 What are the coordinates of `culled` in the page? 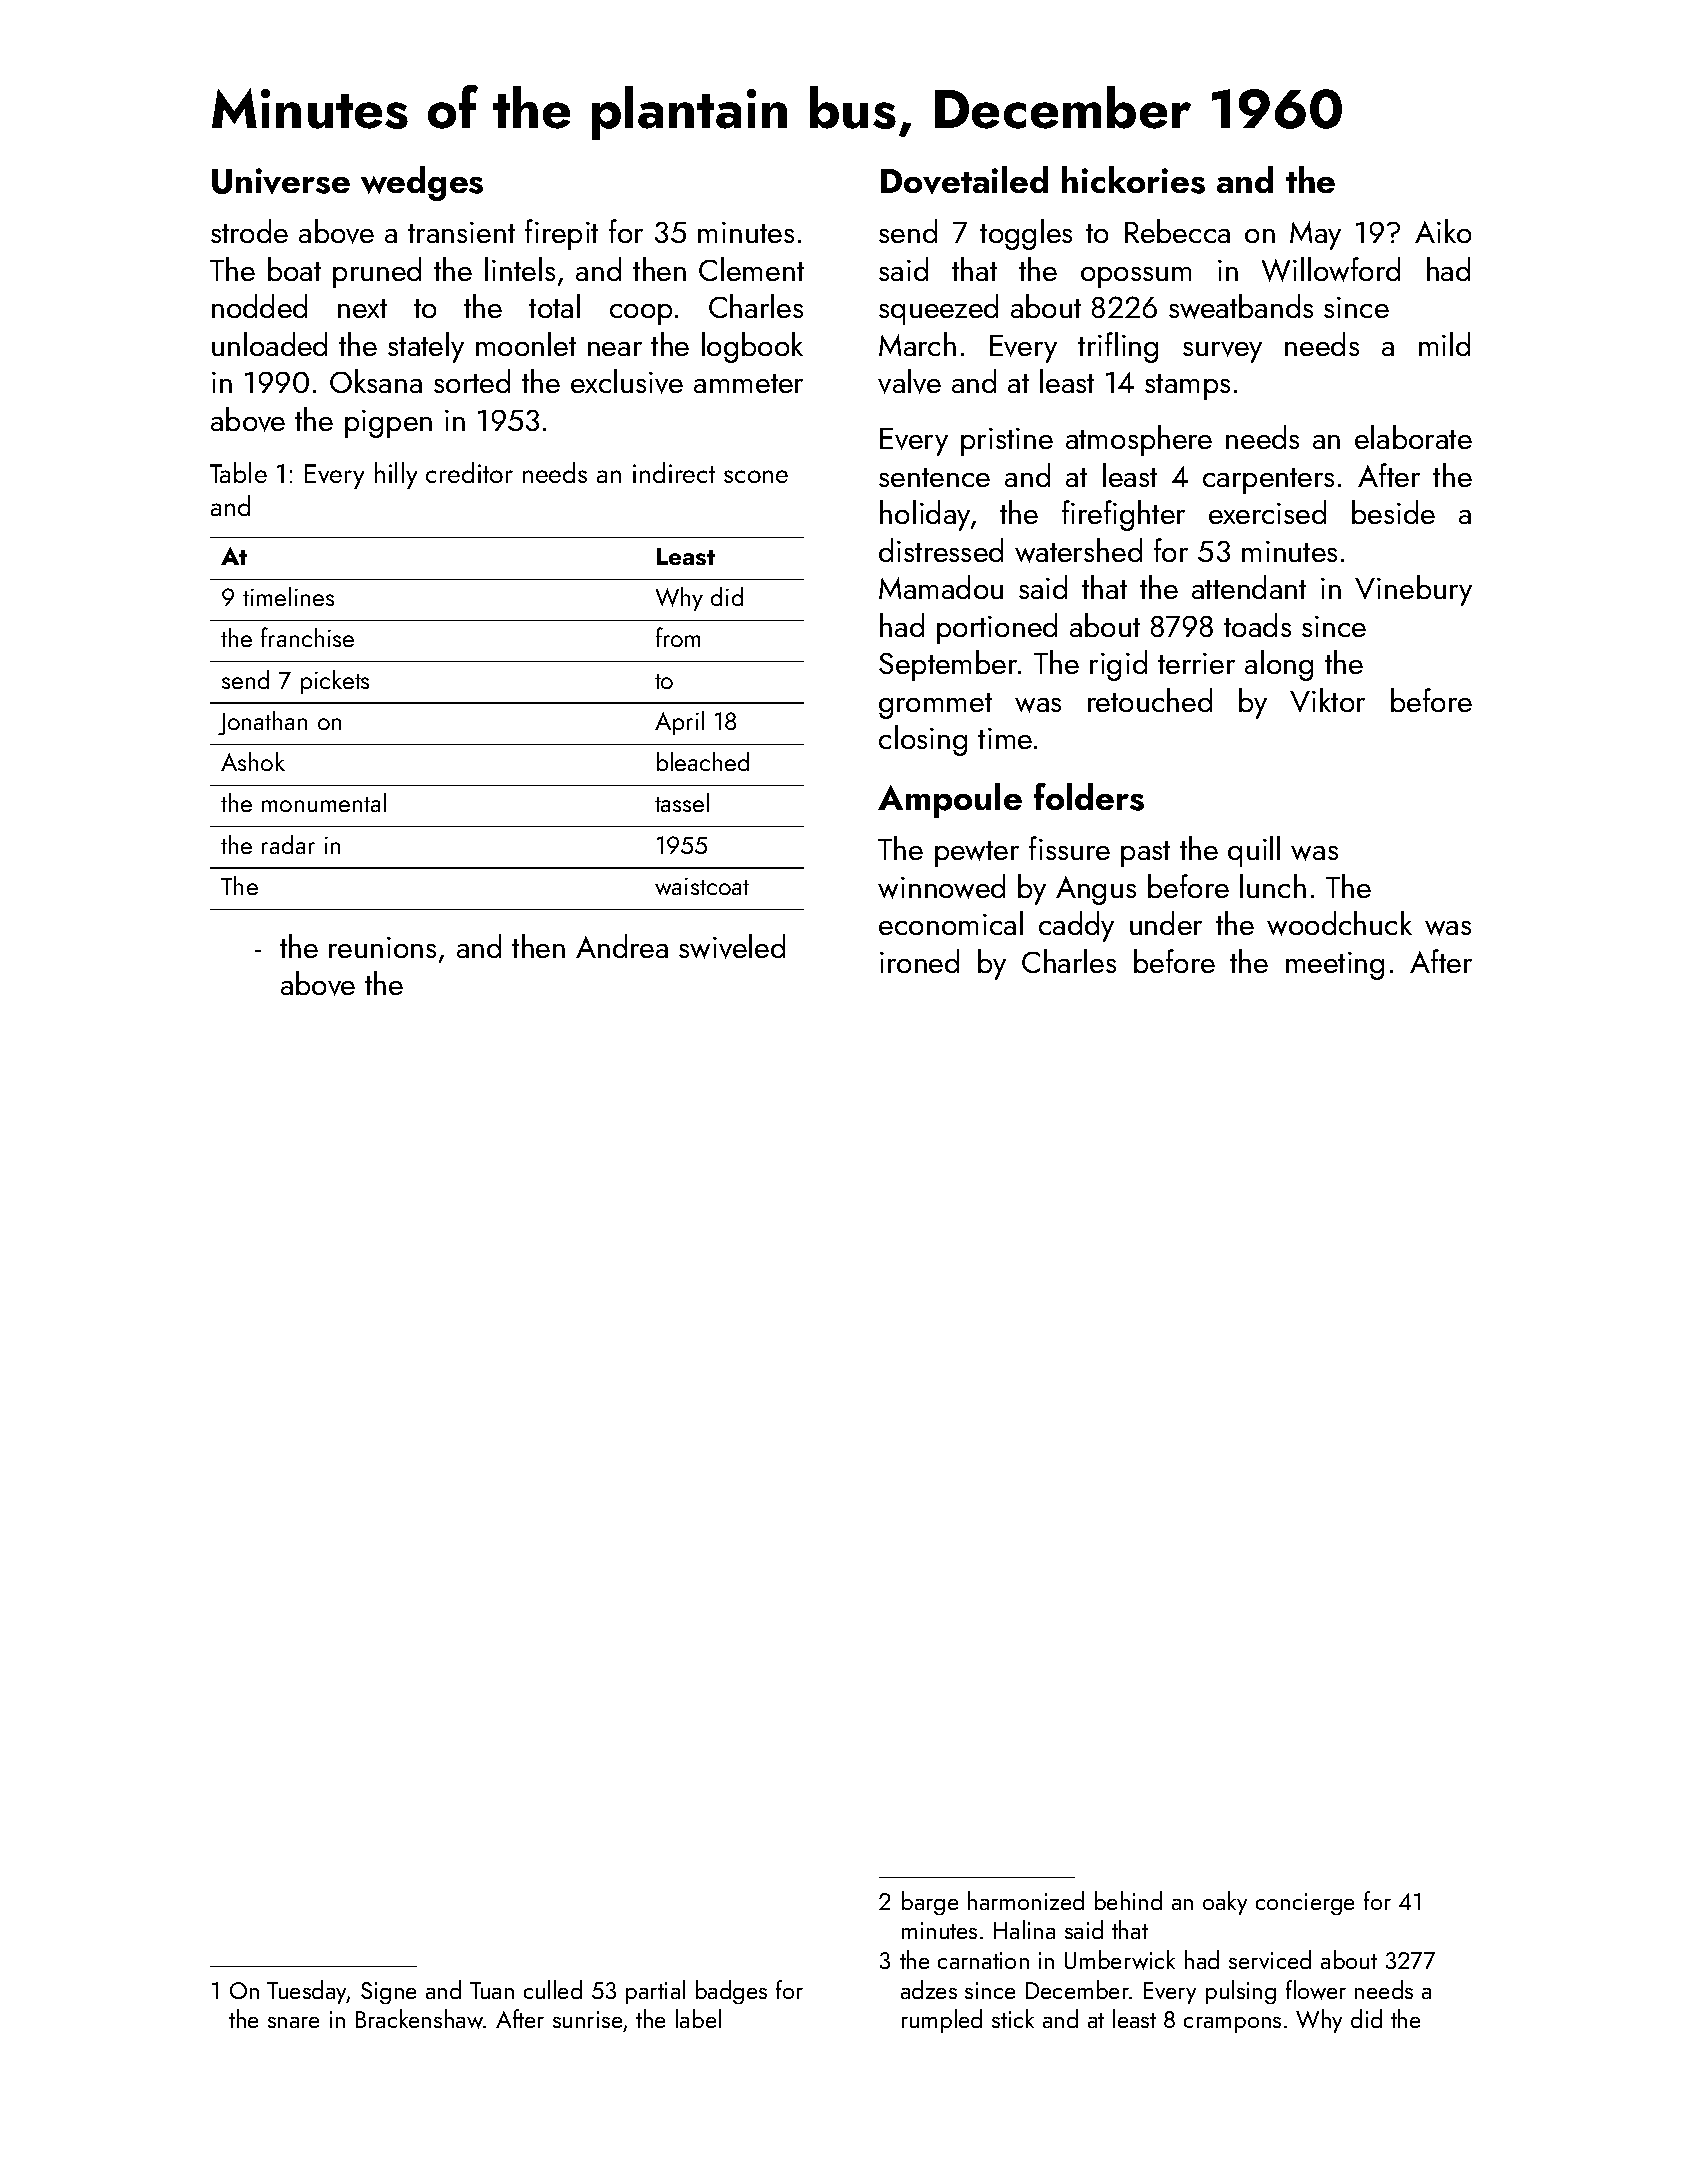 It's located at (553, 1989).
